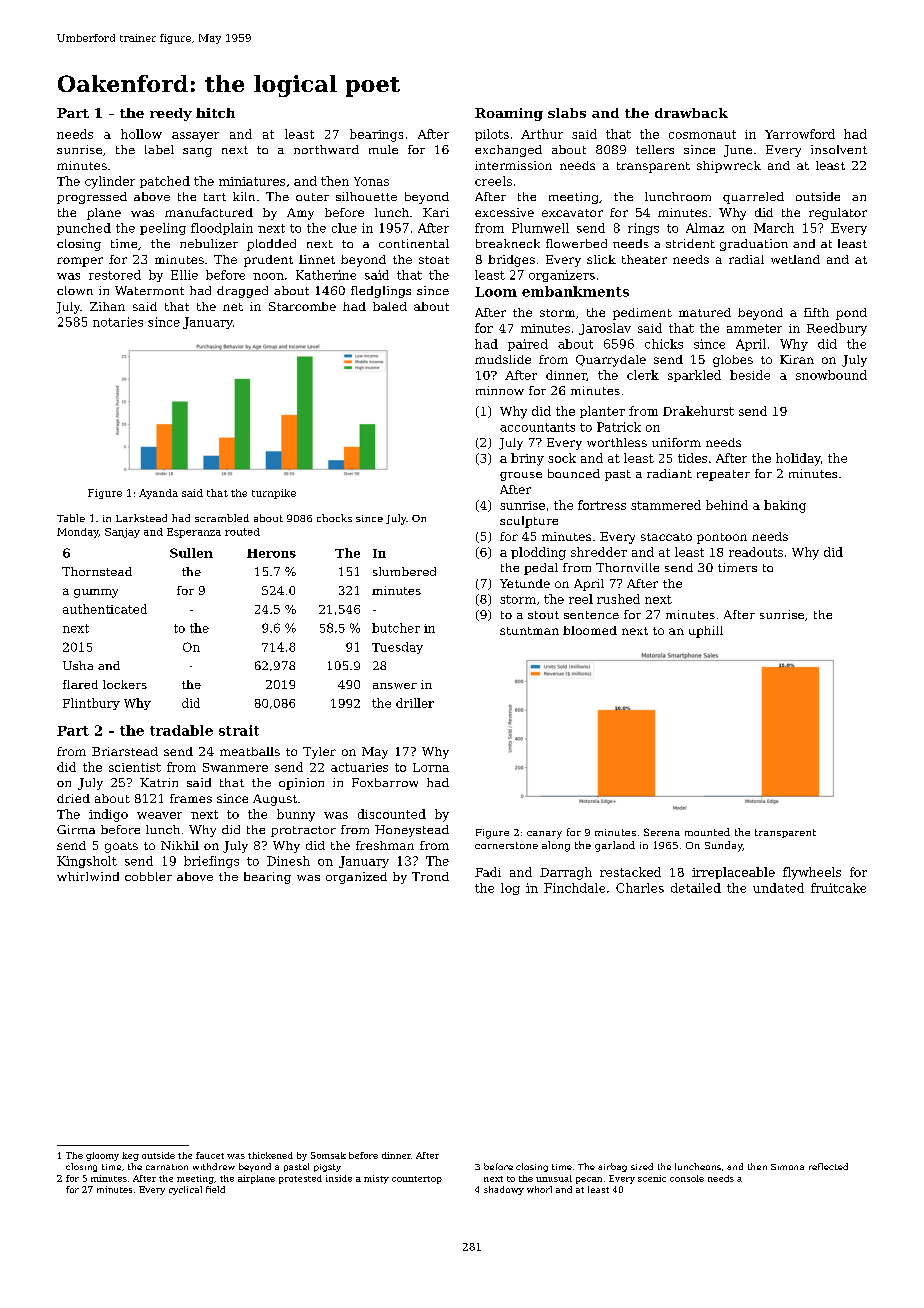 This image has height=1308, width=924. Describe the element at coordinates (838, 214) in the image. I see `regulator` at that location.
